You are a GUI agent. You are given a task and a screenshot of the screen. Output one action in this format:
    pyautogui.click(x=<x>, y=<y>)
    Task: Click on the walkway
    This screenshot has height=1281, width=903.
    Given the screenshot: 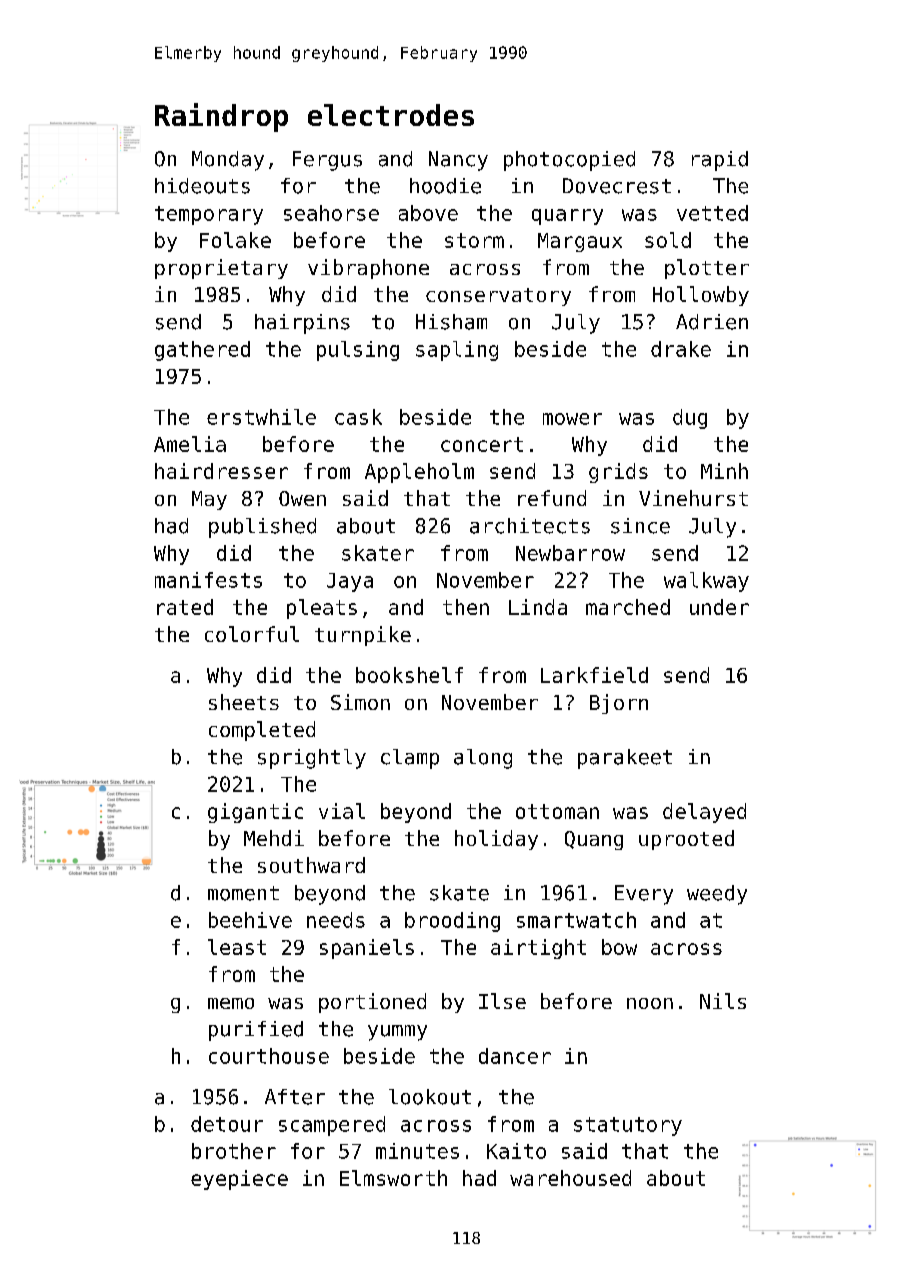 What is the action you would take?
    pyautogui.click(x=706, y=582)
